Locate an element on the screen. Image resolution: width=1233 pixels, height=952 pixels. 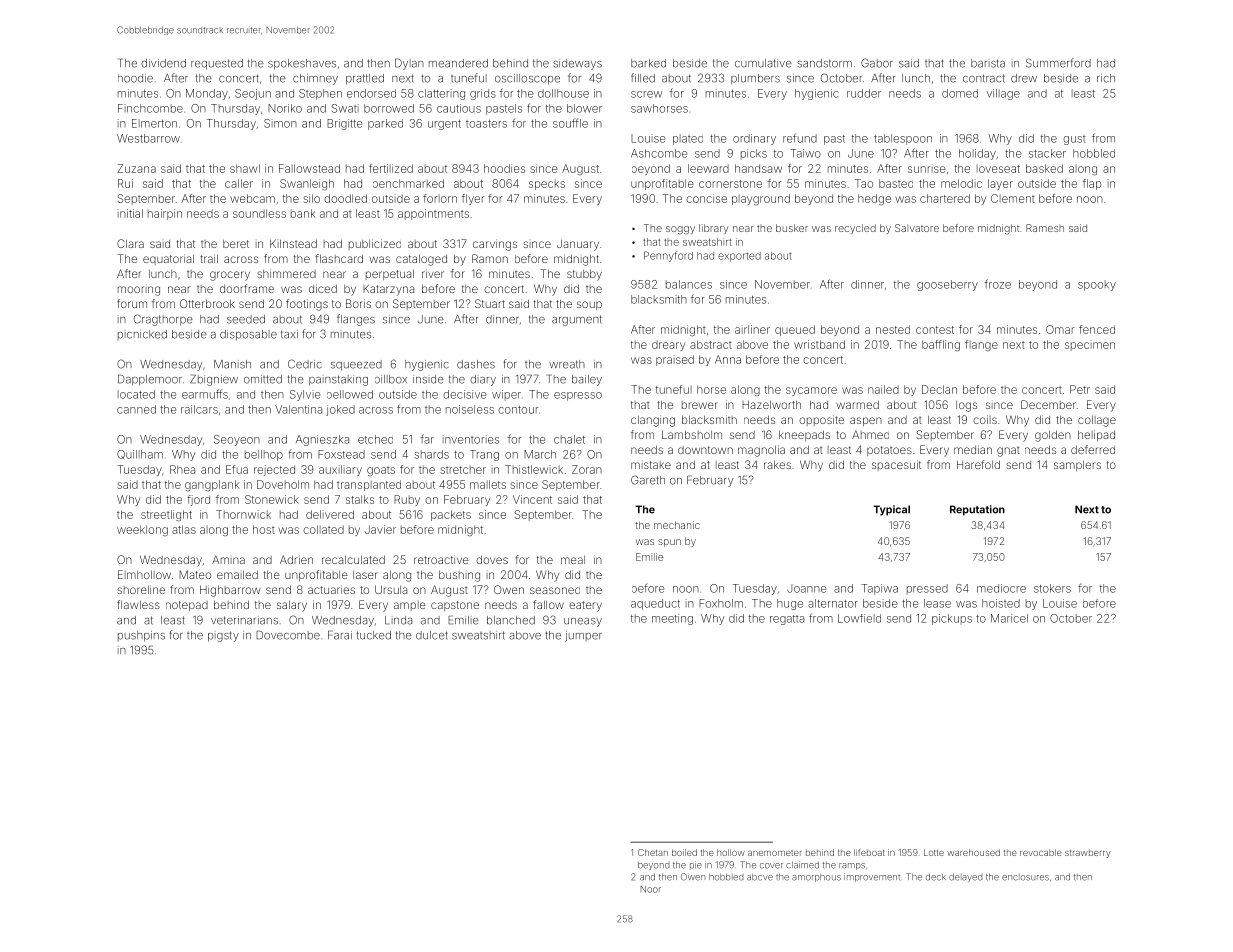
trail is located at coordinates (209, 258).
